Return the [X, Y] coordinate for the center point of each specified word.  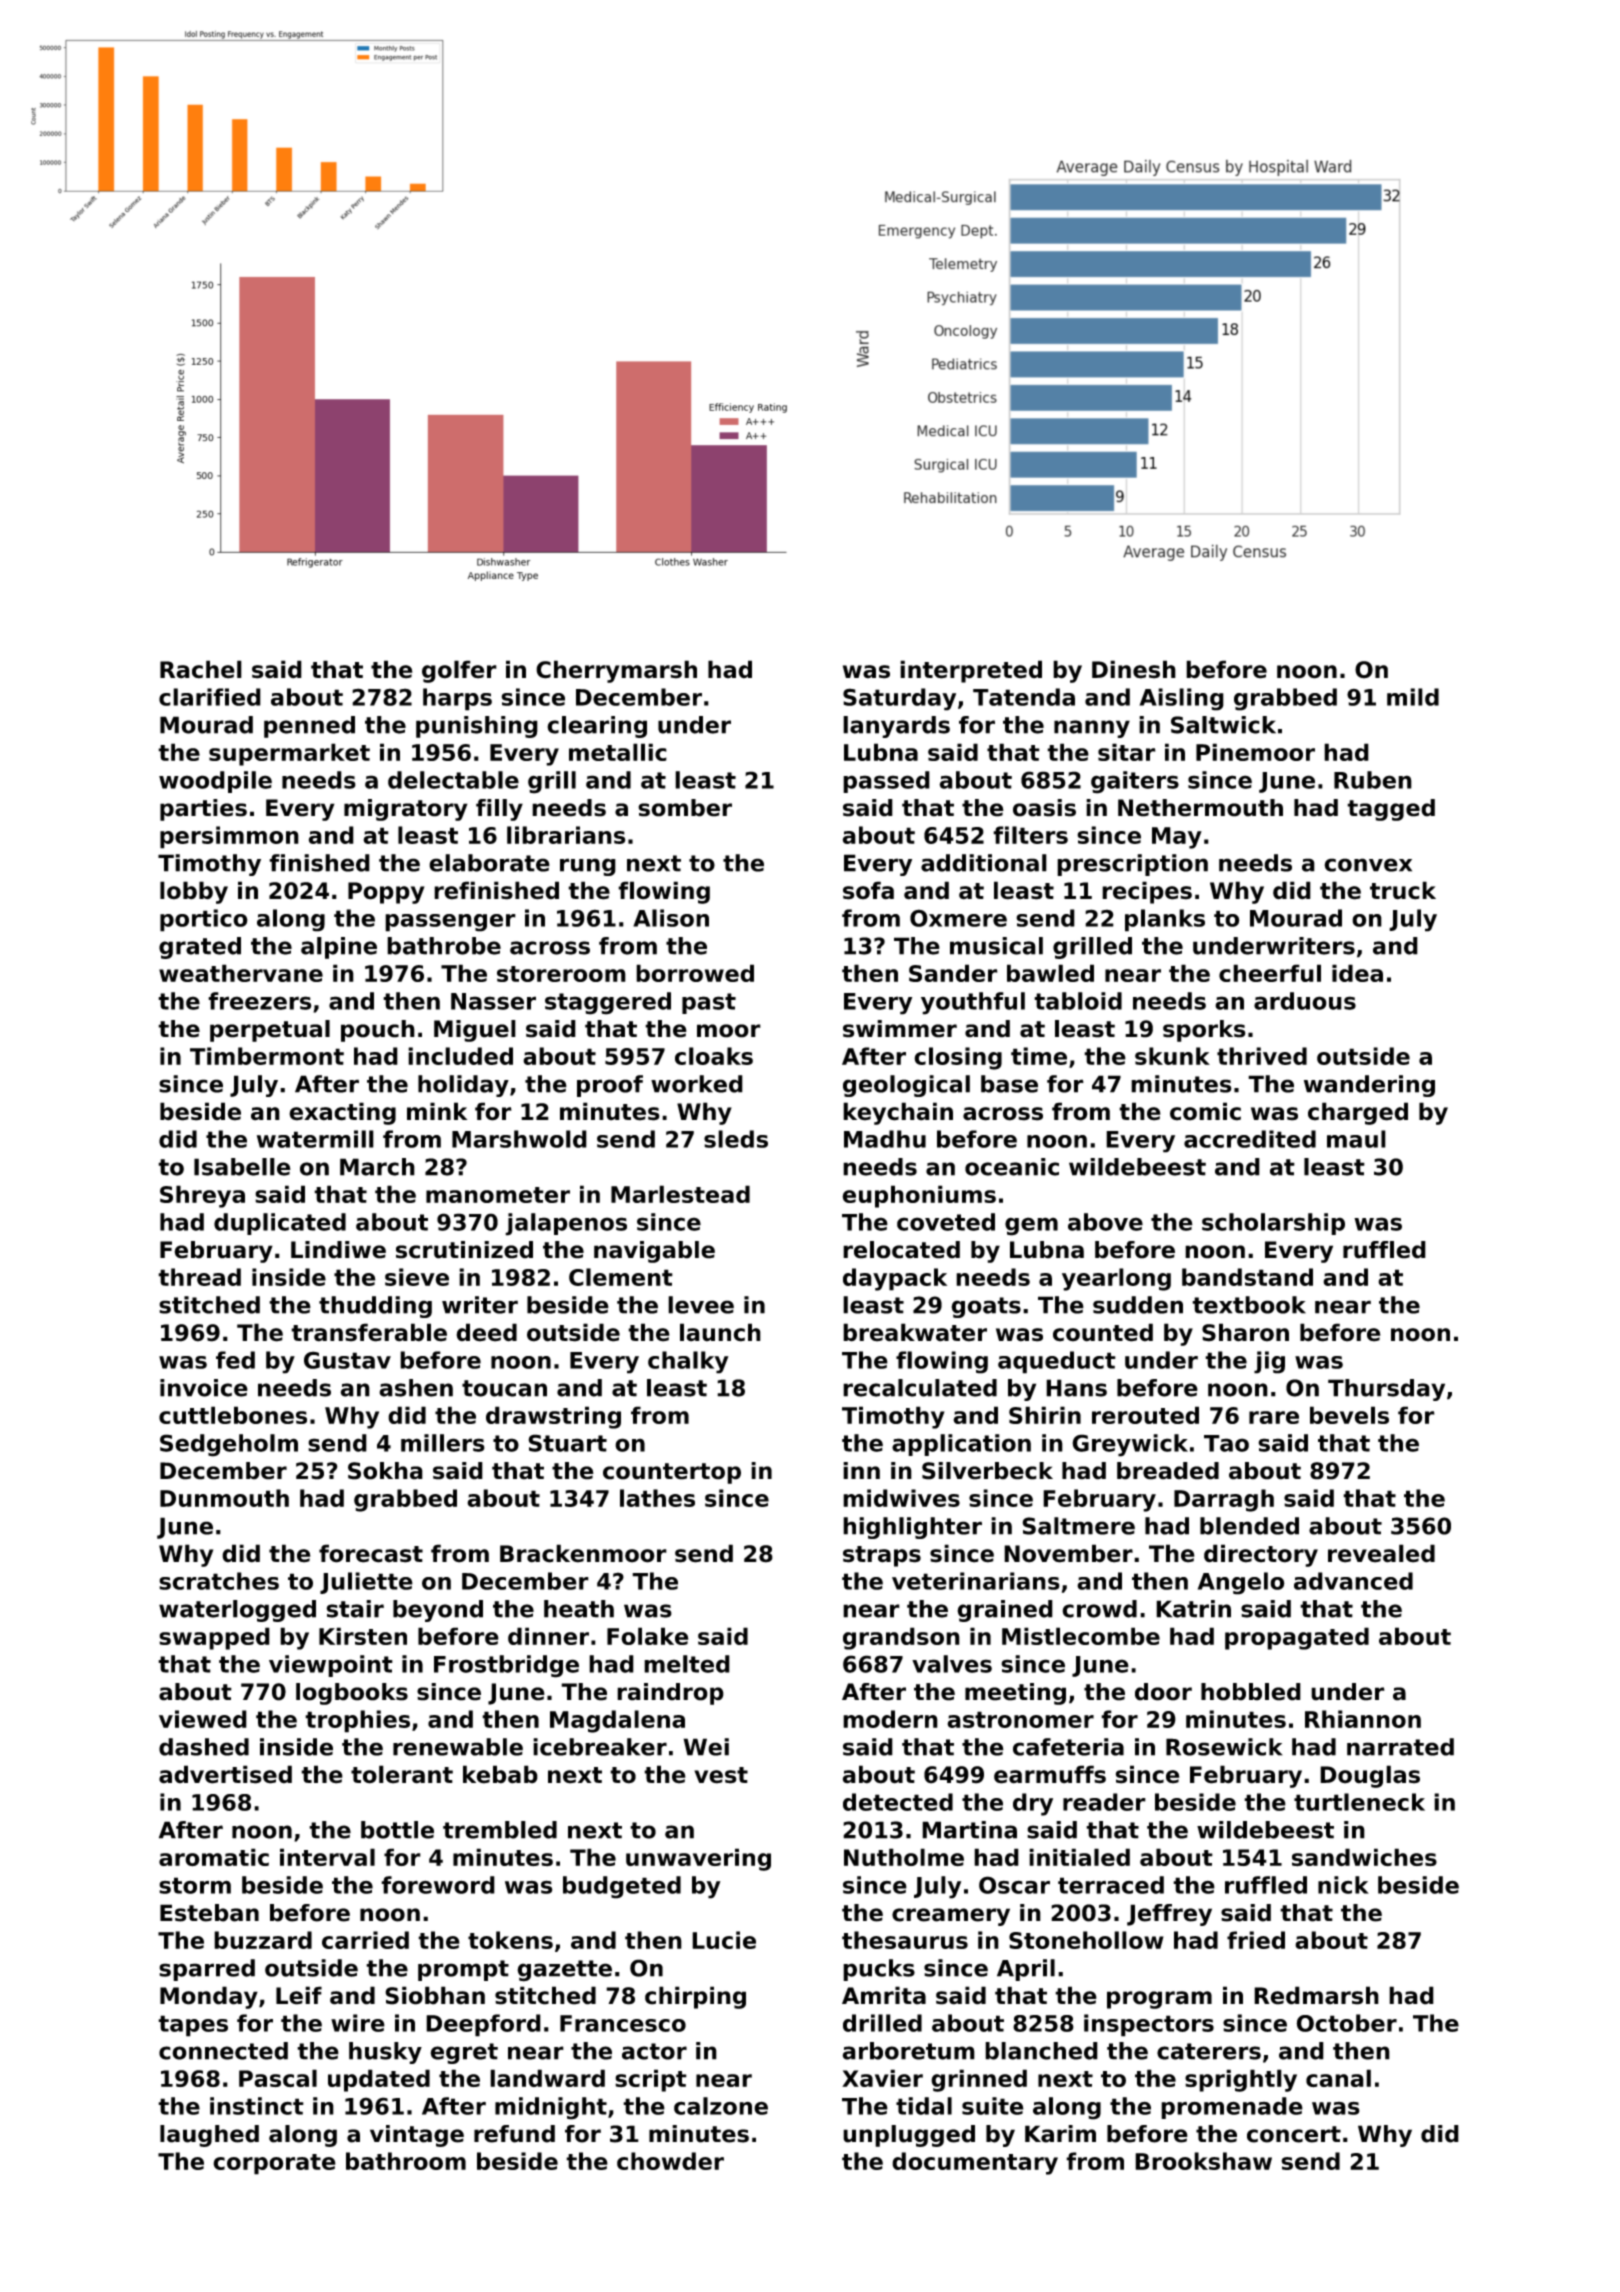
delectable [453, 780]
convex [1368, 865]
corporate [274, 2164]
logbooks [352, 1694]
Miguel [475, 1031]
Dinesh [1134, 669]
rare [1274, 1417]
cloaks [714, 1056]
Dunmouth [224, 1498]
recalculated [920, 1388]
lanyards [896, 727]
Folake [648, 1636]
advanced [1353, 1581]
